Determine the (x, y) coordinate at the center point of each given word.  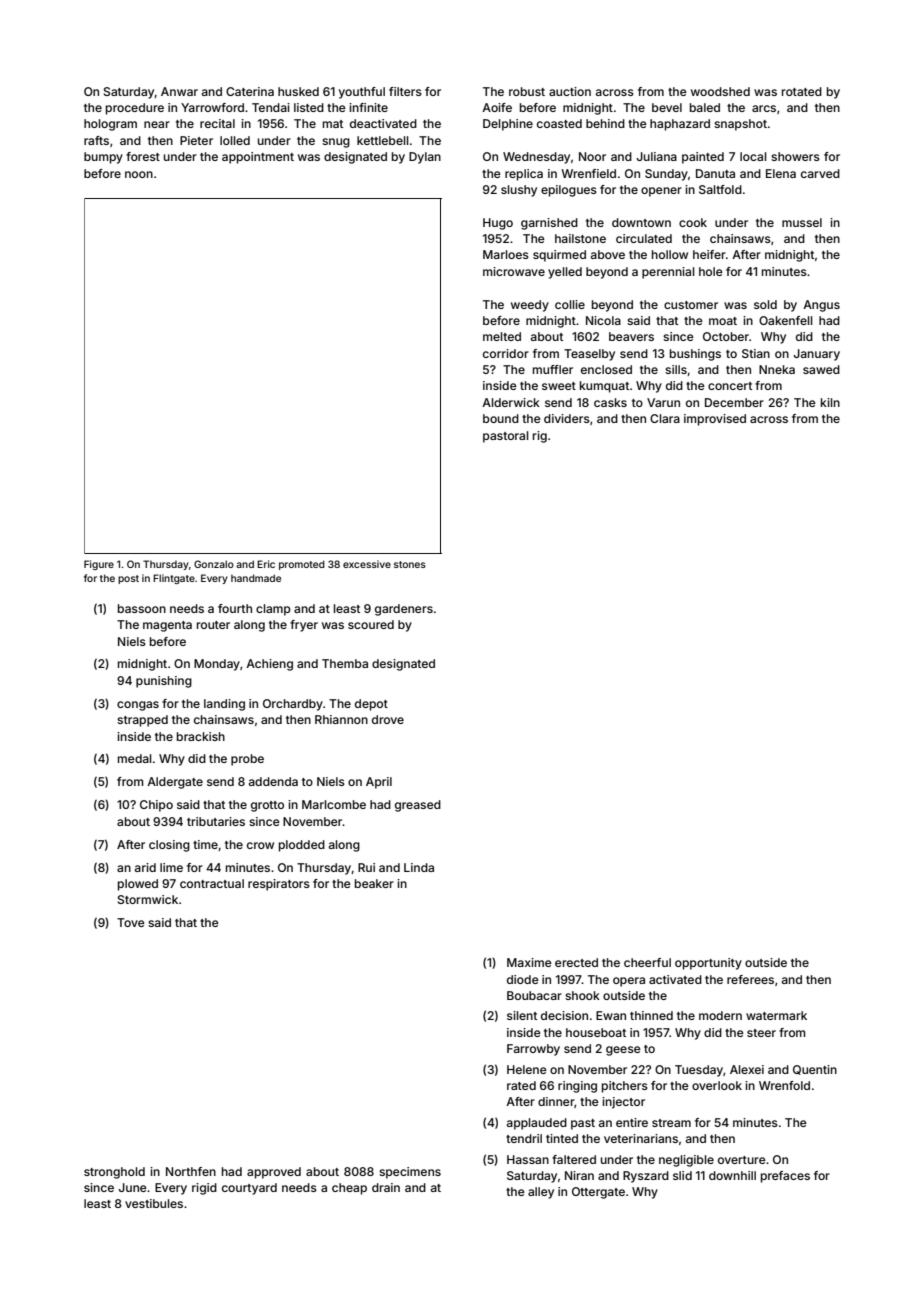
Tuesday (699, 1071)
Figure (99, 565)
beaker (374, 883)
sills (676, 369)
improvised (715, 420)
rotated (802, 91)
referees (750, 979)
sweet (559, 386)
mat (333, 124)
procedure (135, 109)
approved (274, 1173)
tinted (562, 1138)
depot (371, 705)
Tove (131, 922)
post (128, 579)
